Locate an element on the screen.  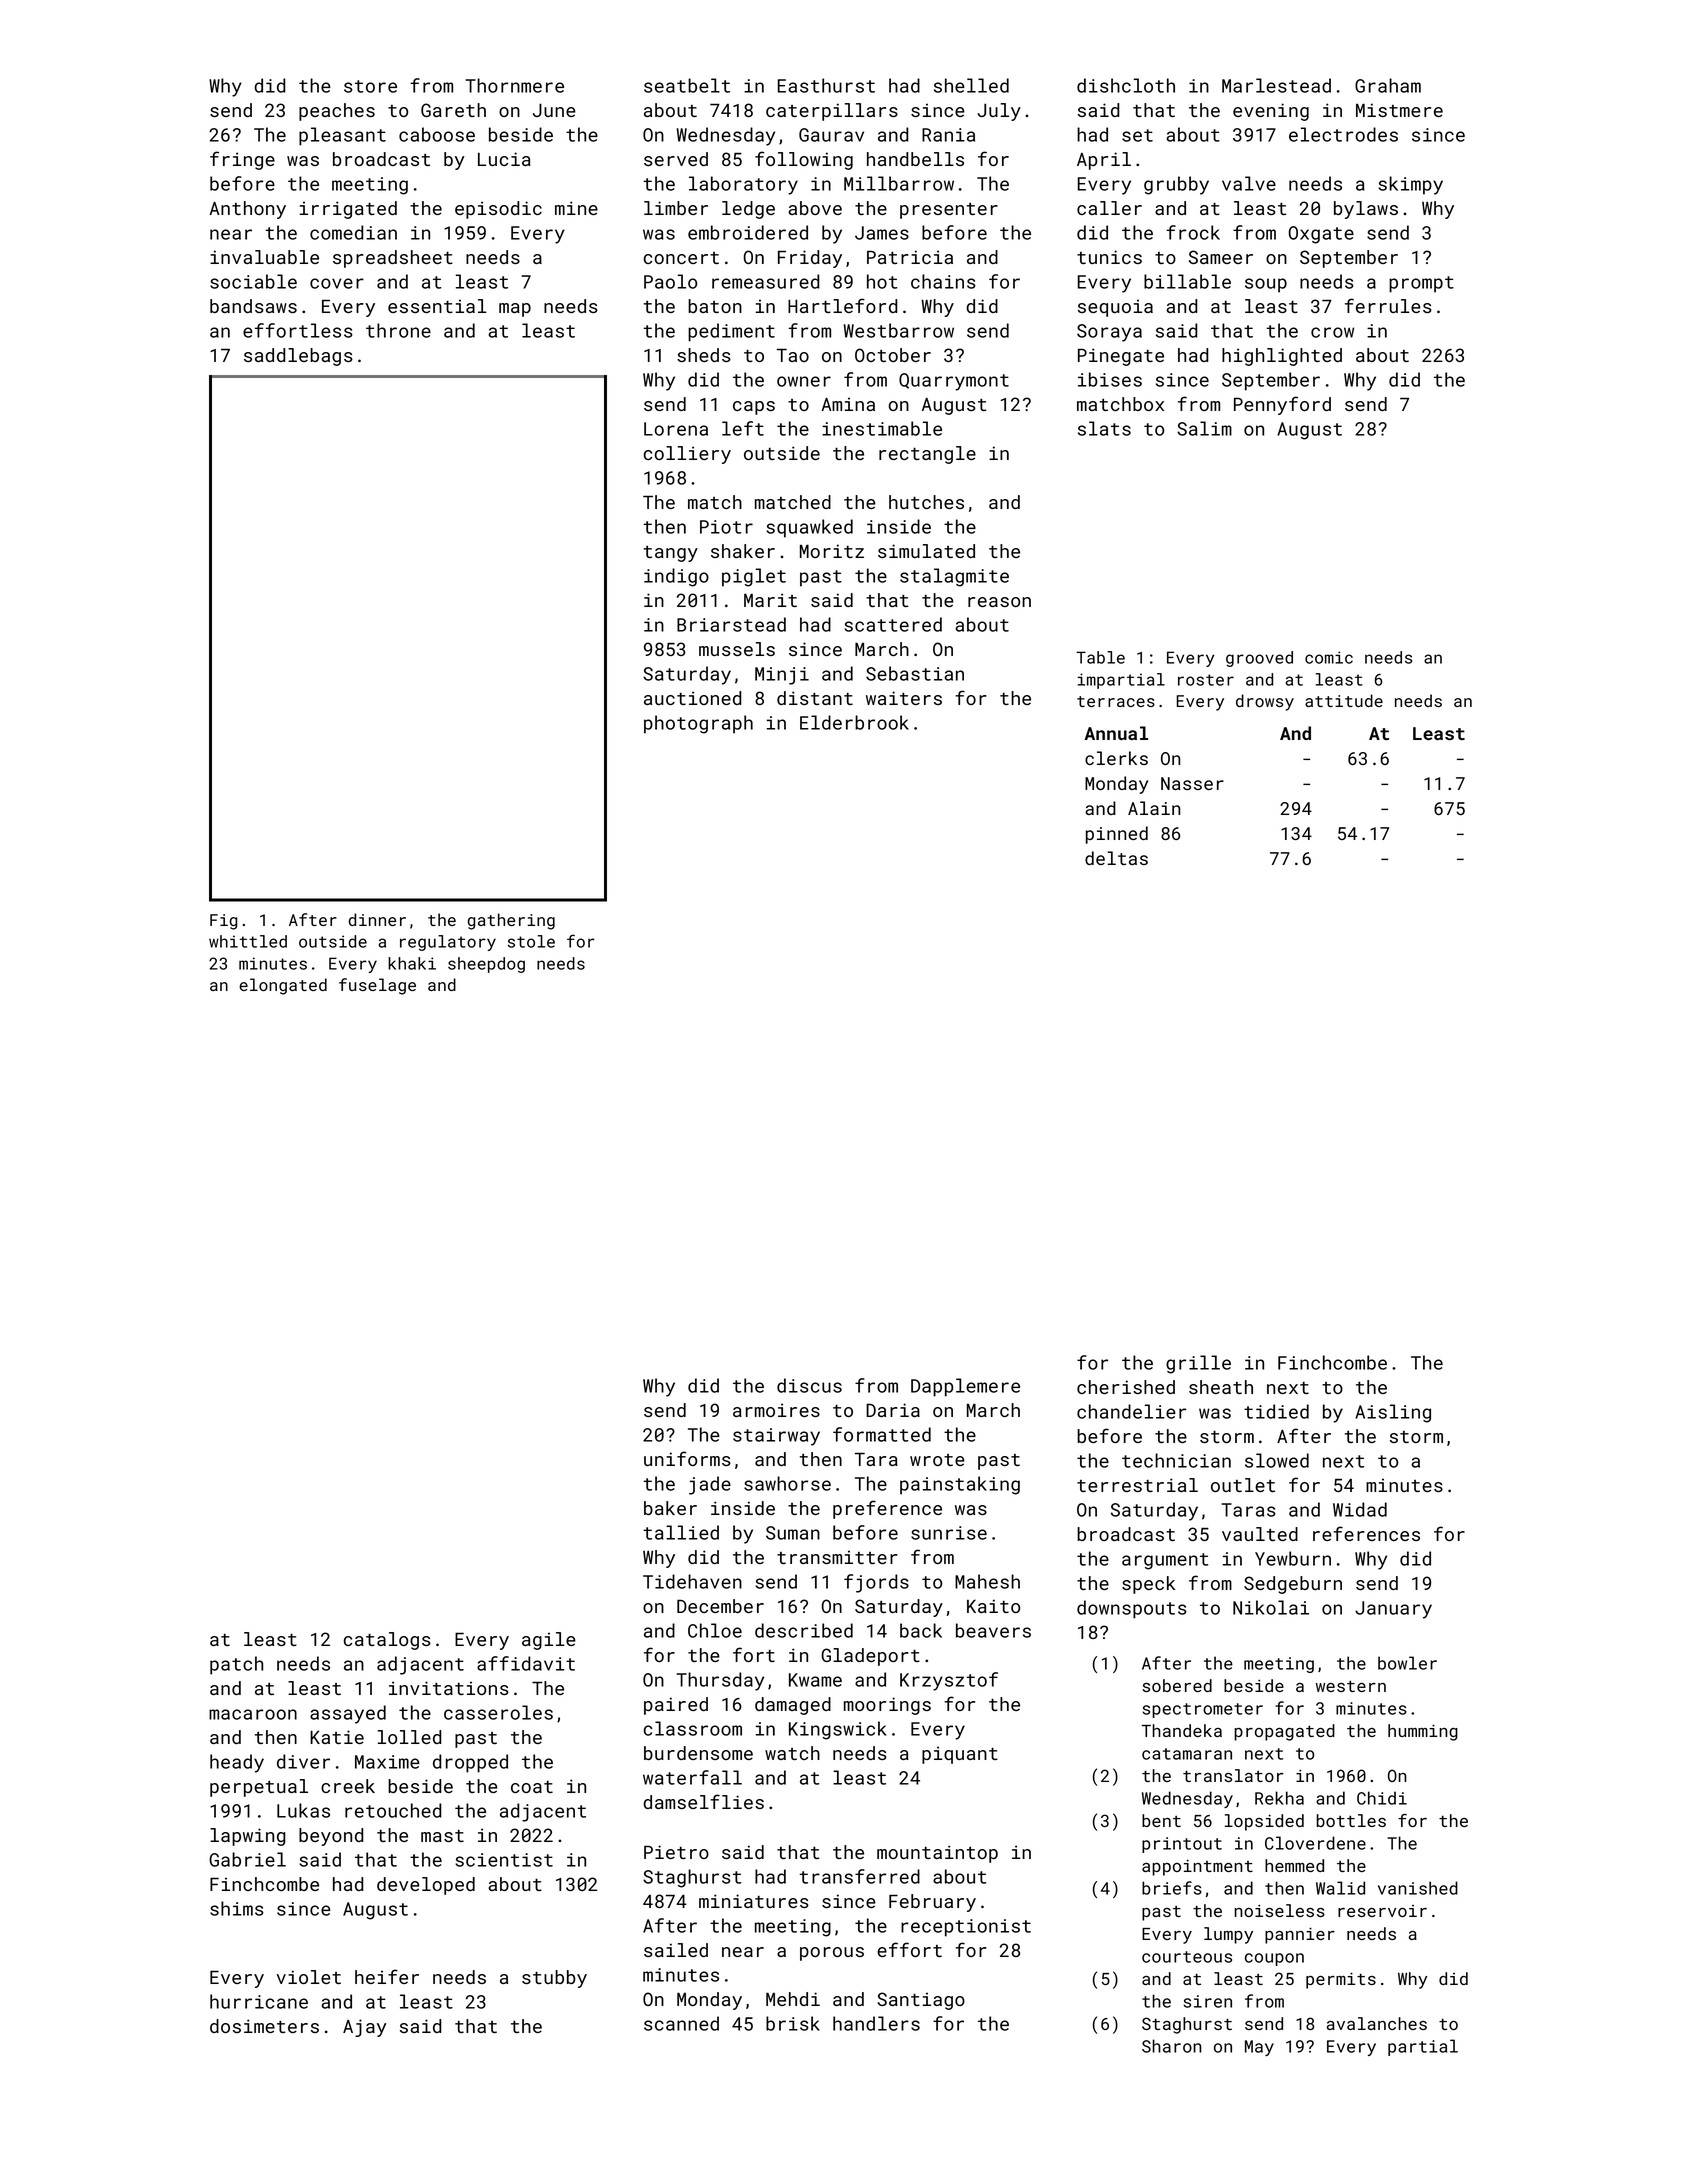
dinner is located at coordinates (377, 919).
